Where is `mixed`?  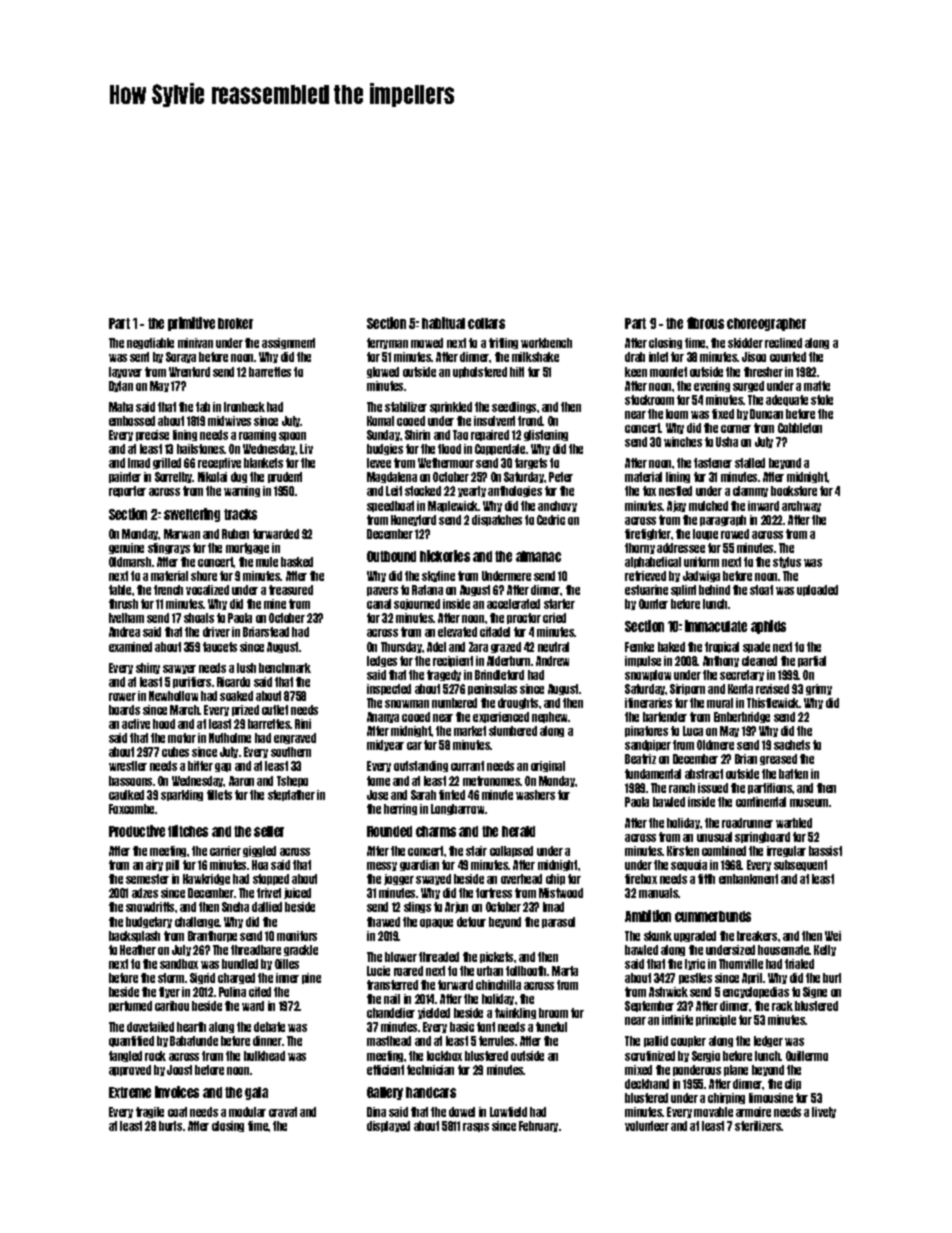 mixed is located at coordinates (638, 1070).
